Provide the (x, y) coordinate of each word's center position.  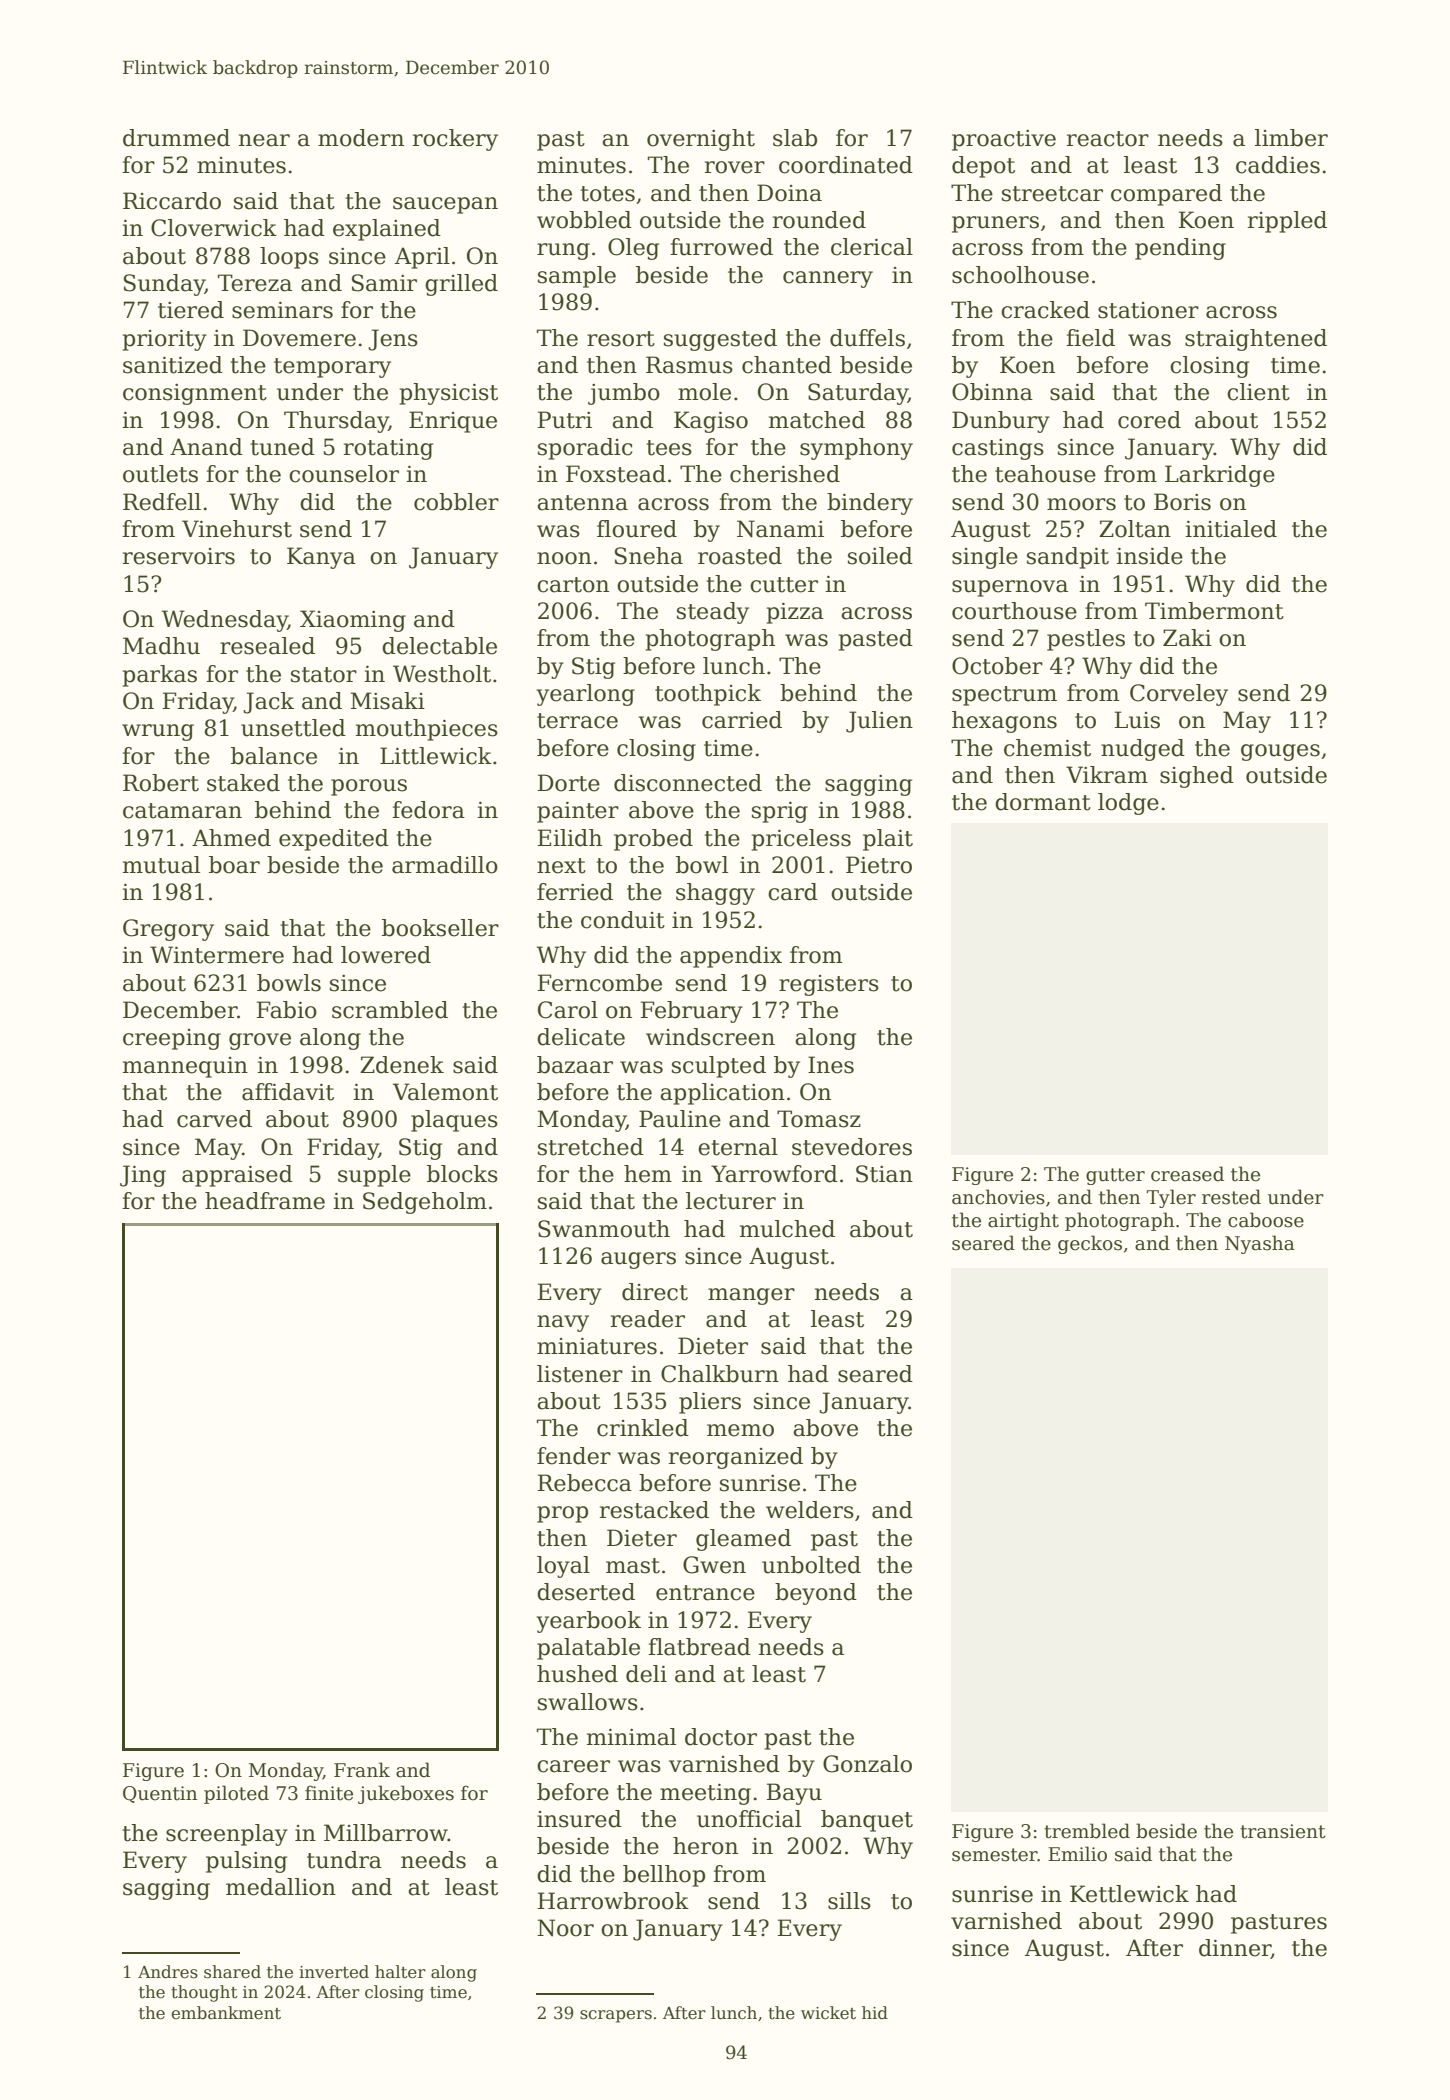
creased (1187, 1174)
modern (361, 138)
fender (574, 1456)
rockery (455, 140)
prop (562, 1514)
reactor (1108, 139)
